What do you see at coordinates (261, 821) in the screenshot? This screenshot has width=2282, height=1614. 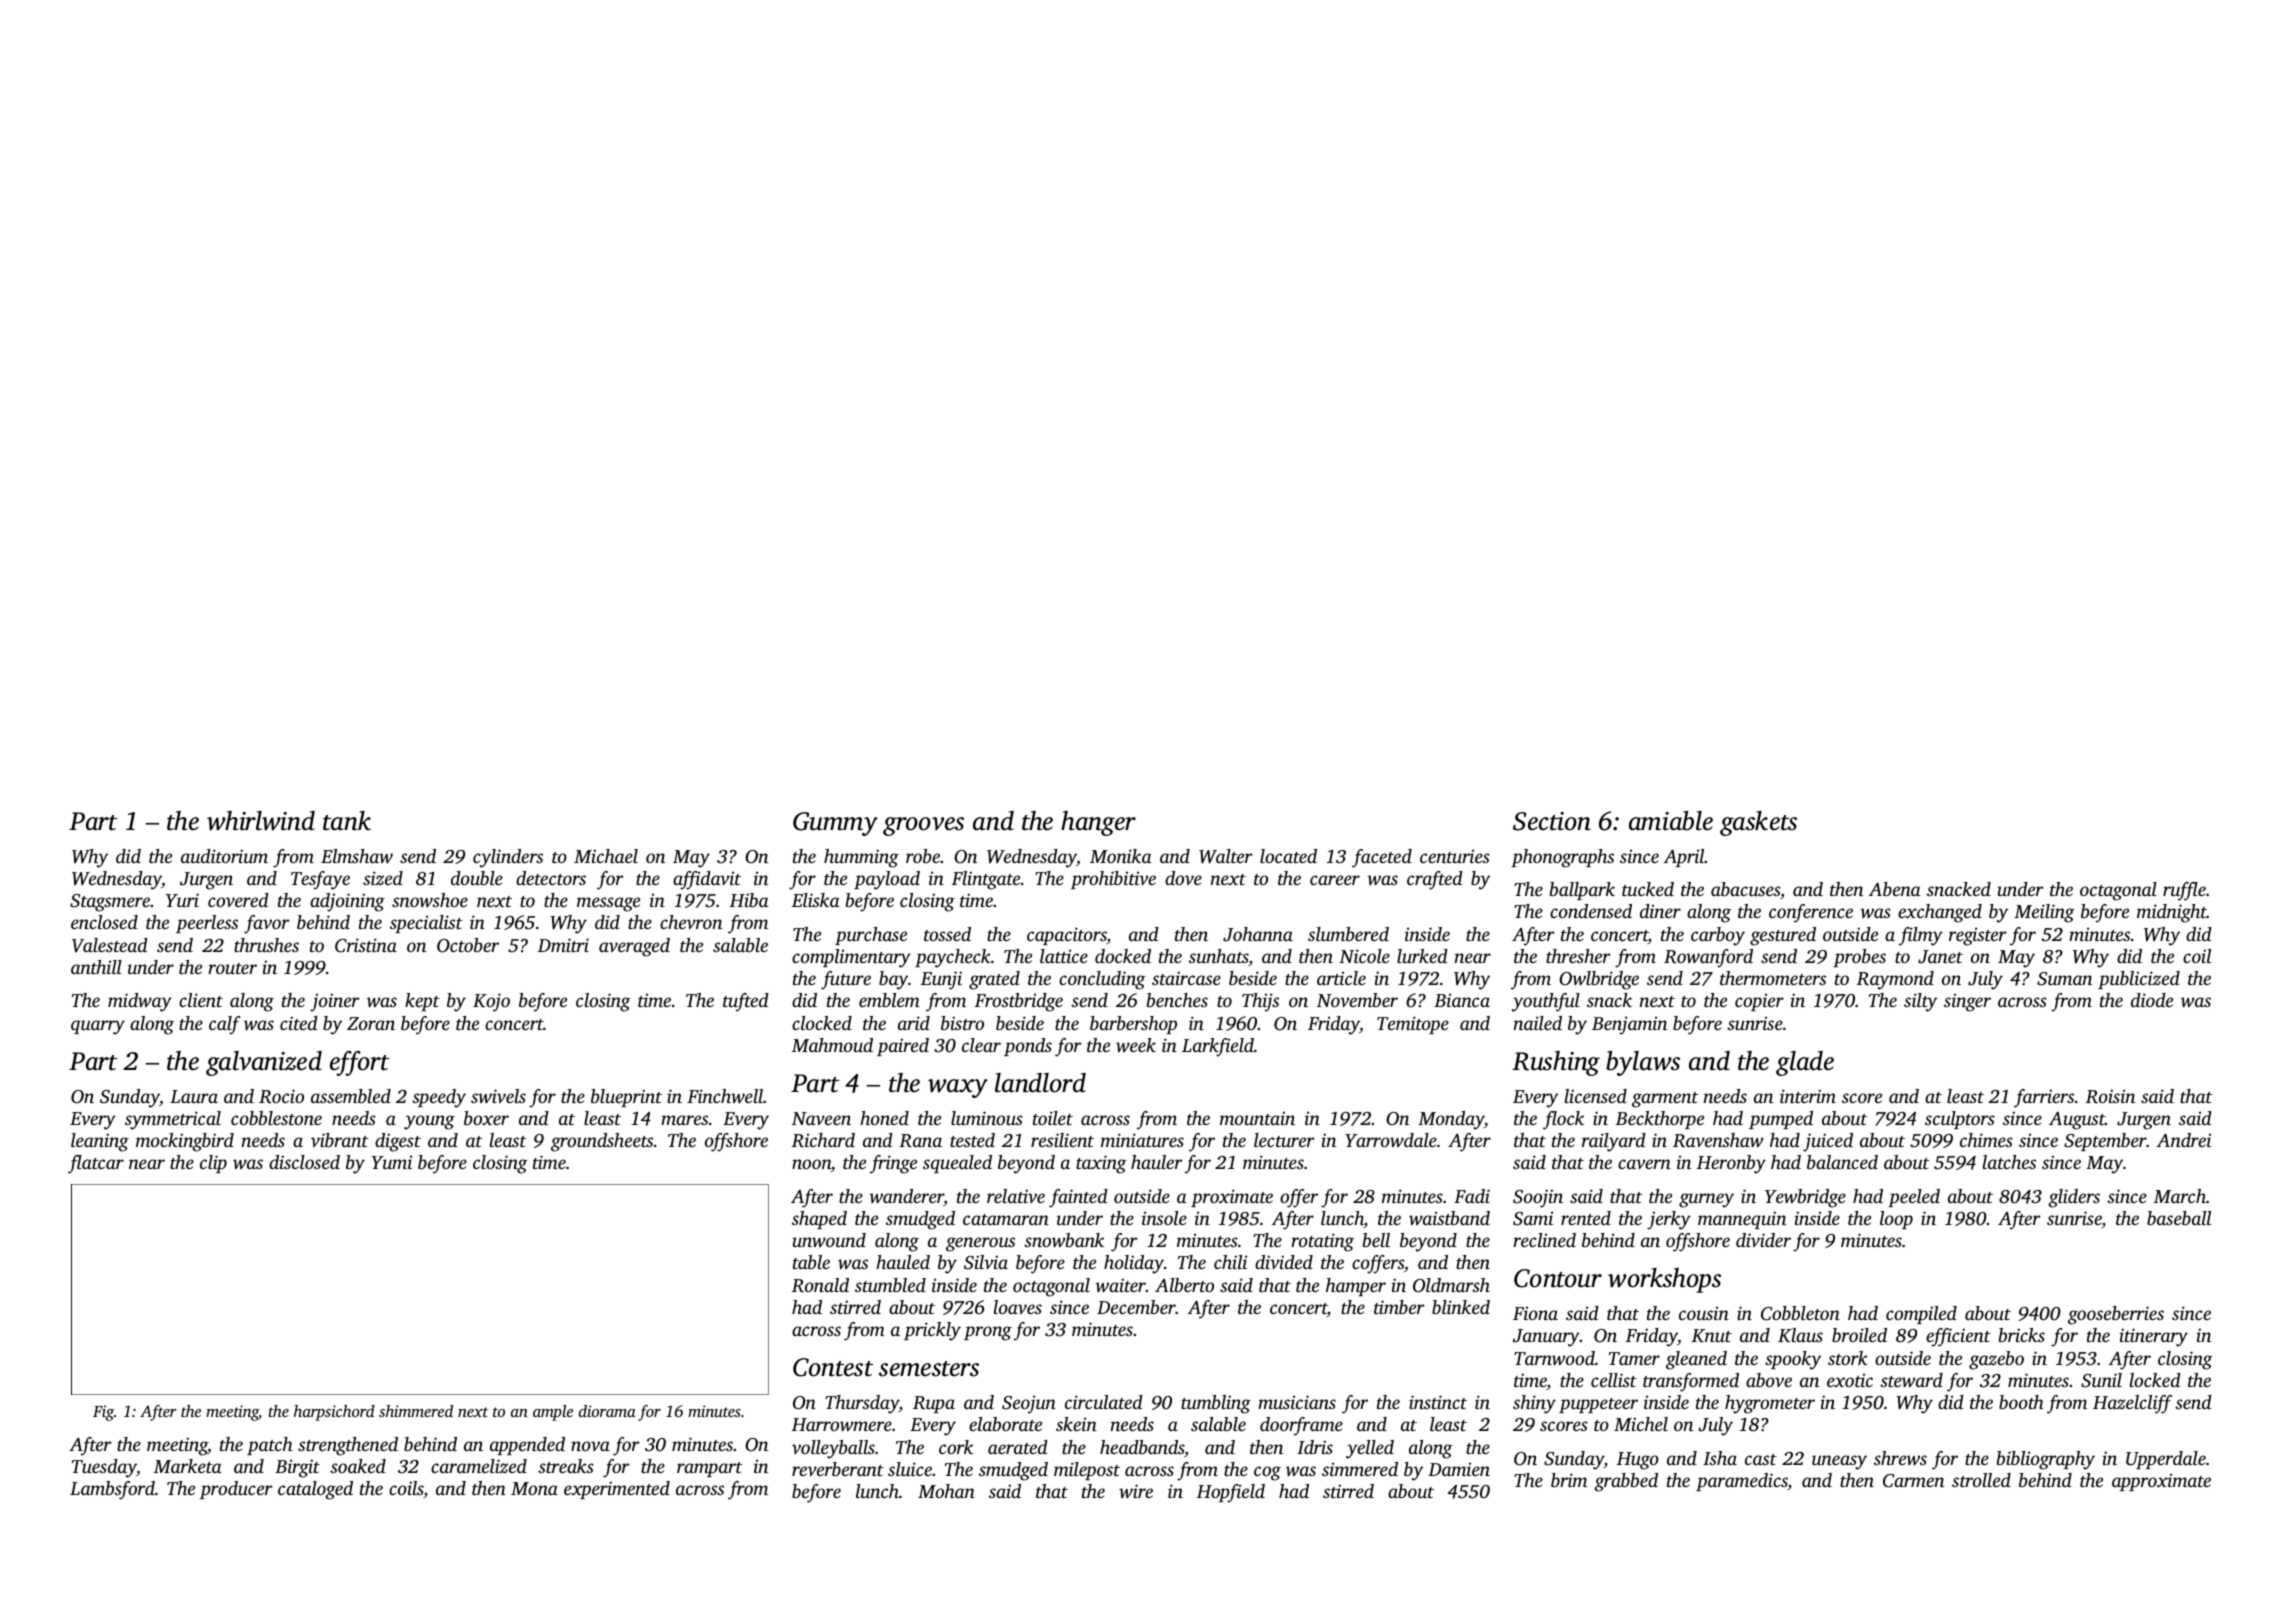 I see `whirlwind` at bounding box center [261, 821].
